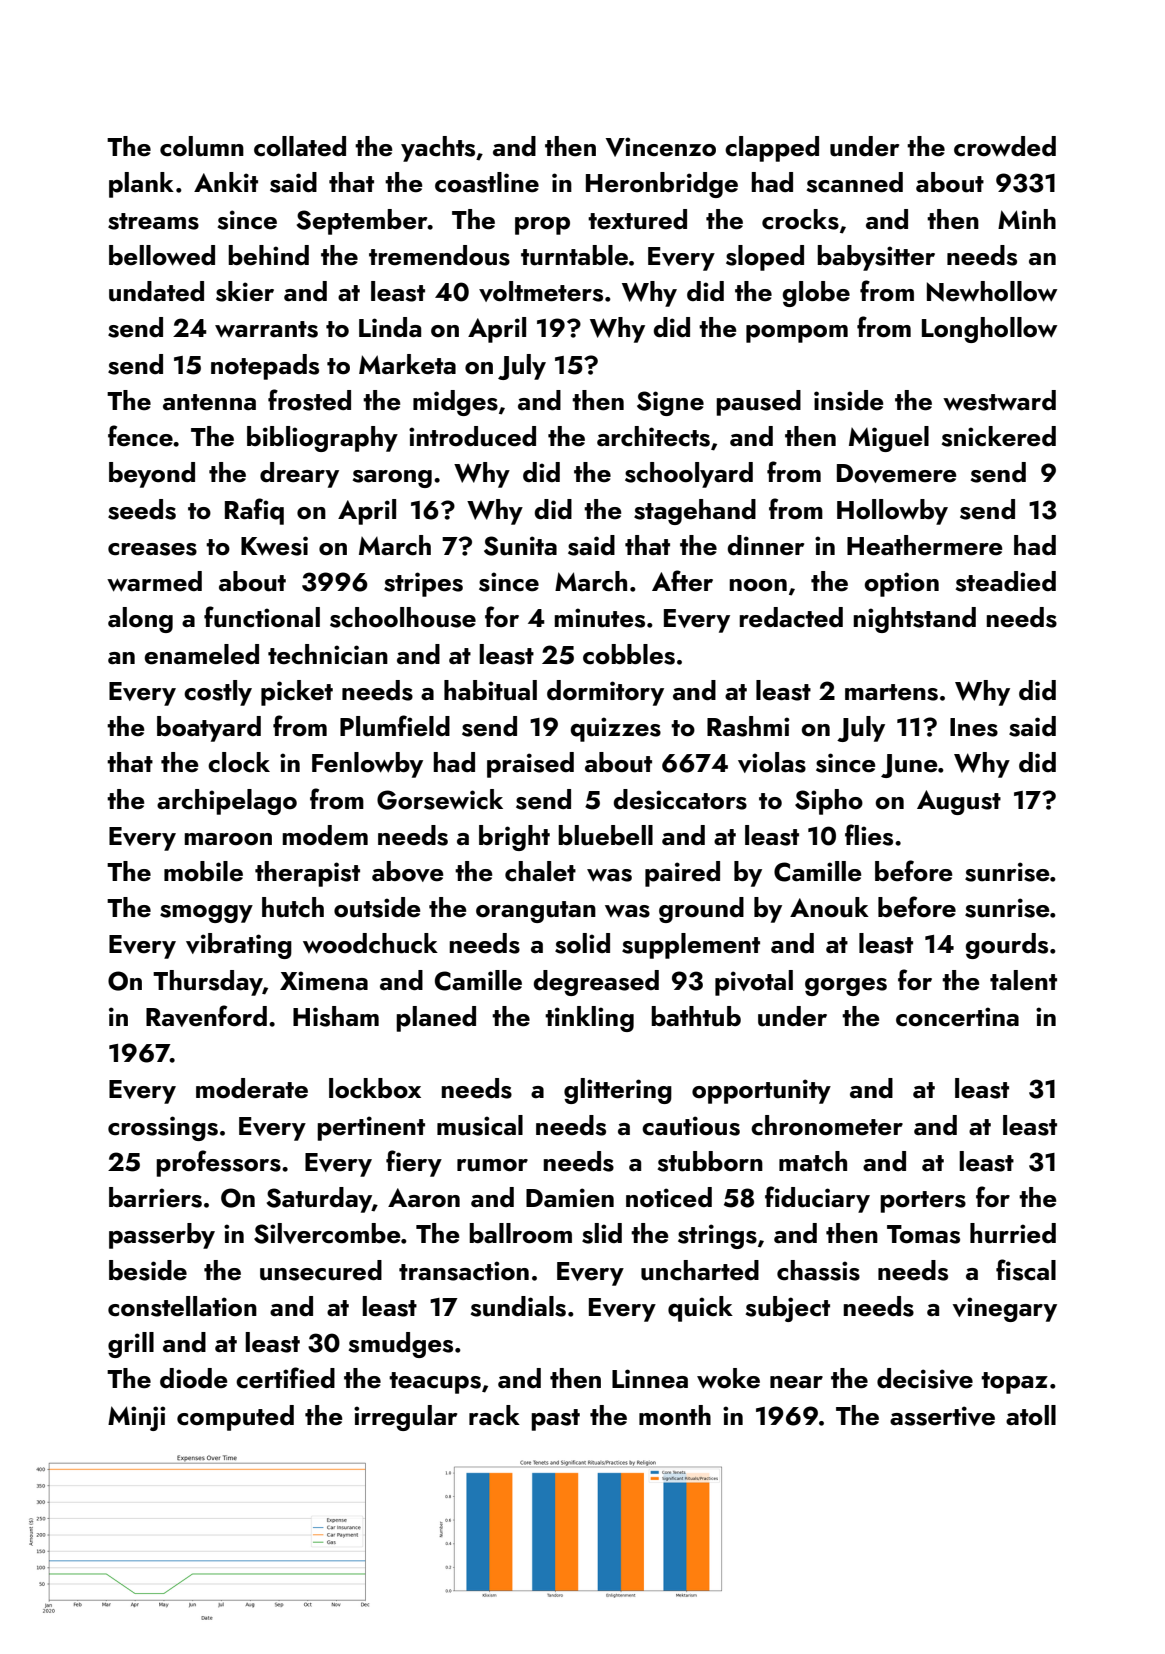  I want to click on porters, so click(923, 1202).
